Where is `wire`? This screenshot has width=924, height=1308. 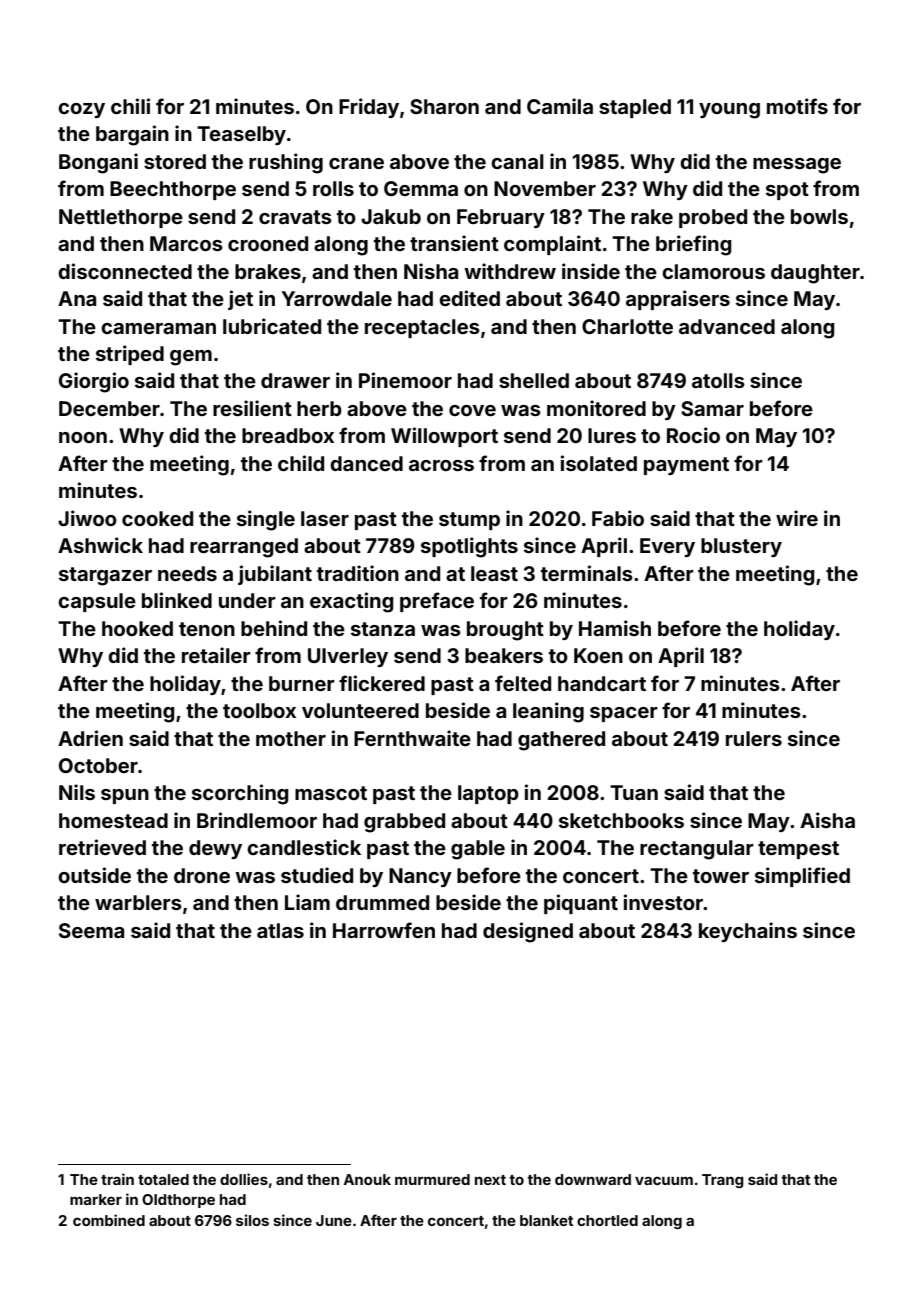
wire is located at coordinates (797, 518).
